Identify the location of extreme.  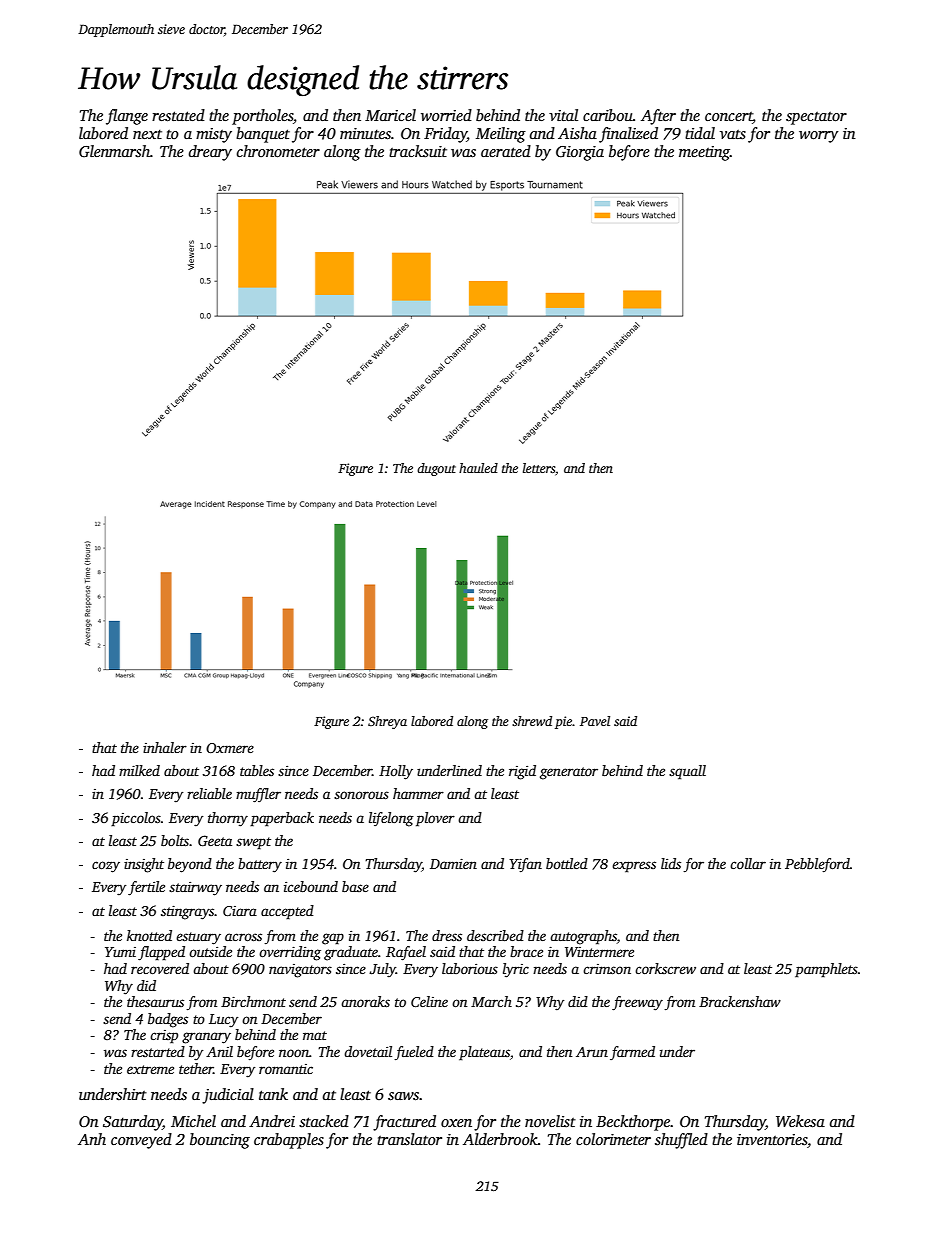
(150, 1069).
